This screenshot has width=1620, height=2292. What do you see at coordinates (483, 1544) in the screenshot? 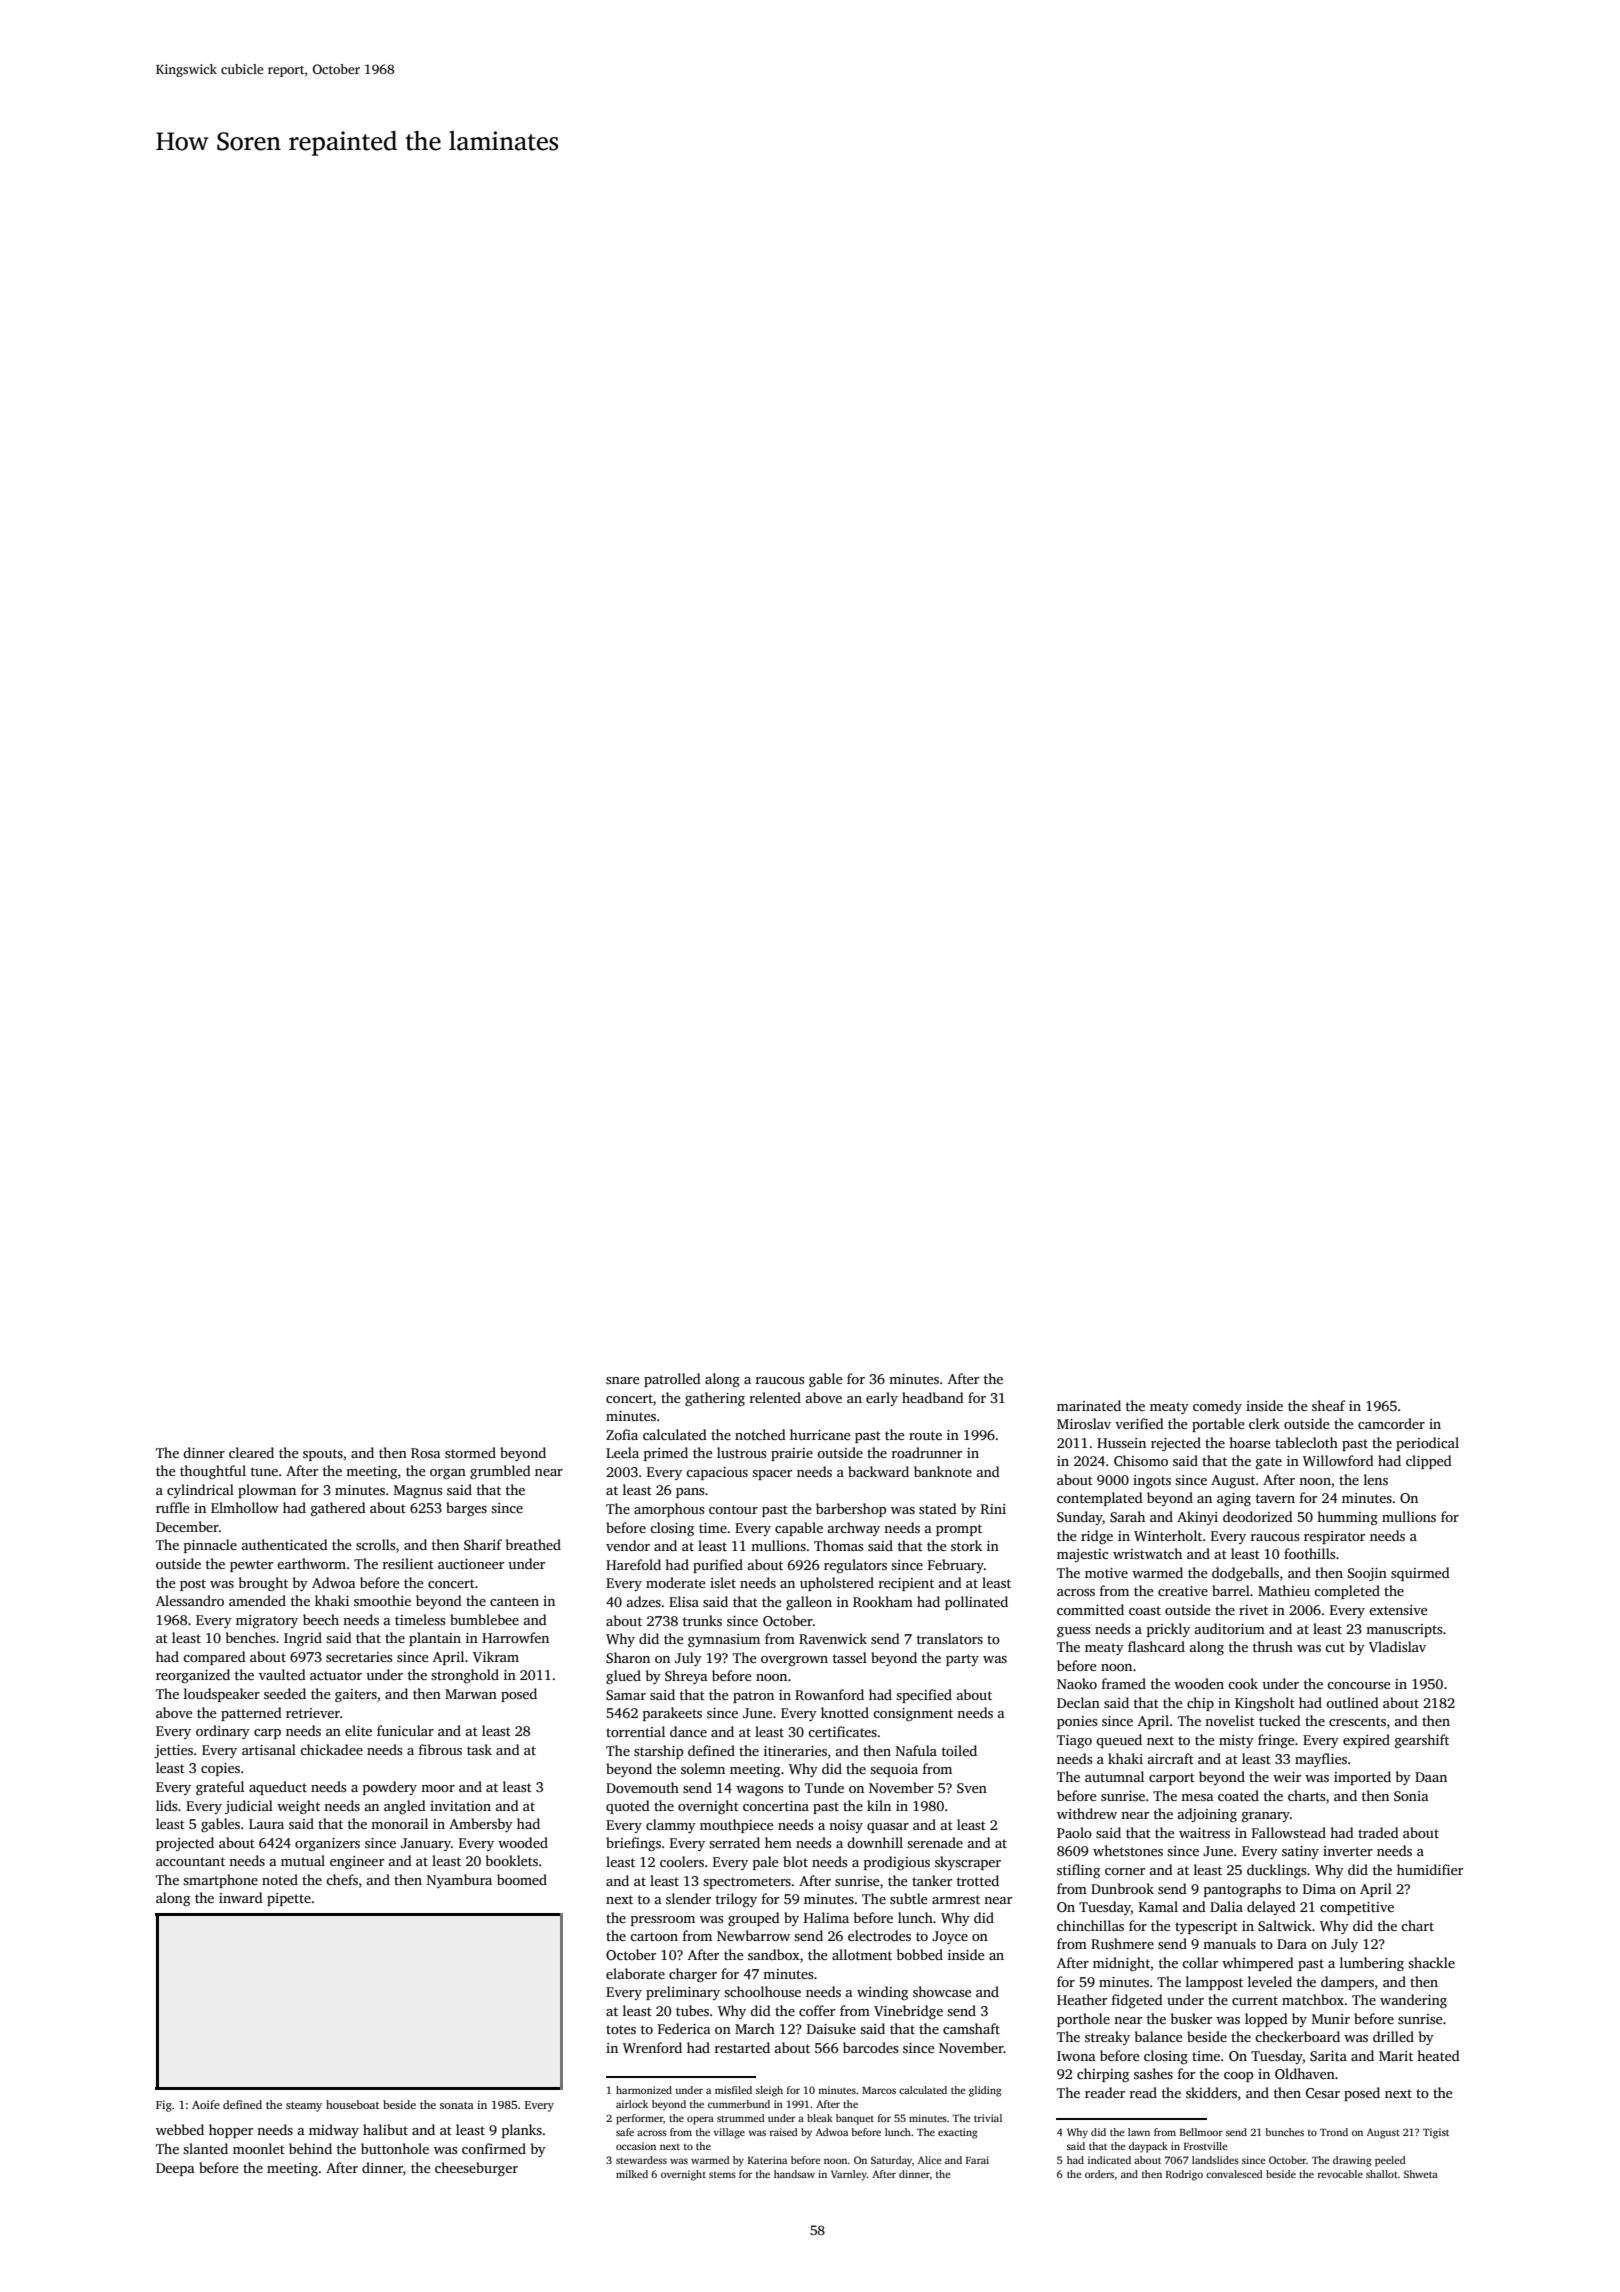
I see `Sharif` at bounding box center [483, 1544].
